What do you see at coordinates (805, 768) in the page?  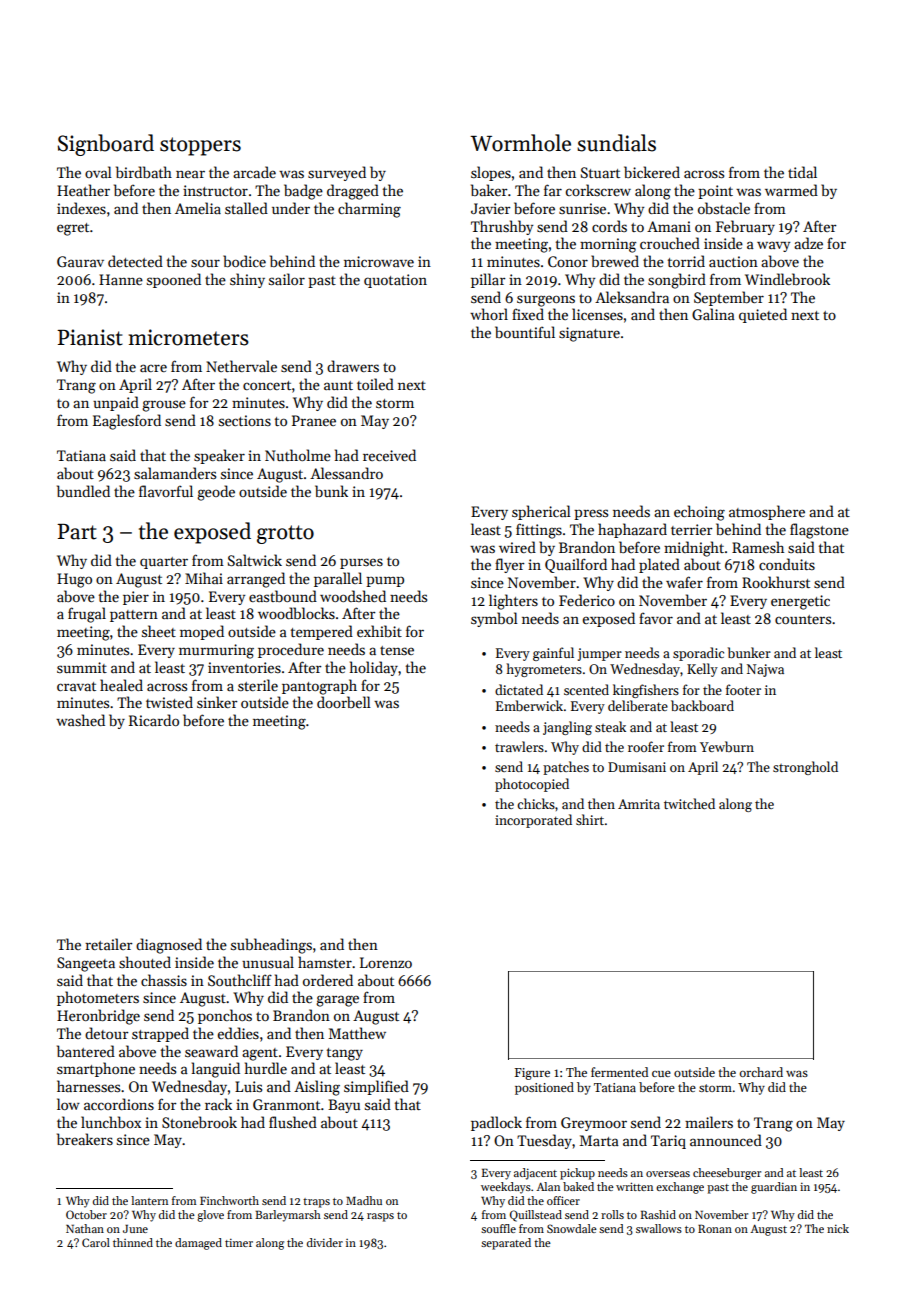 I see `stronghold` at bounding box center [805, 768].
